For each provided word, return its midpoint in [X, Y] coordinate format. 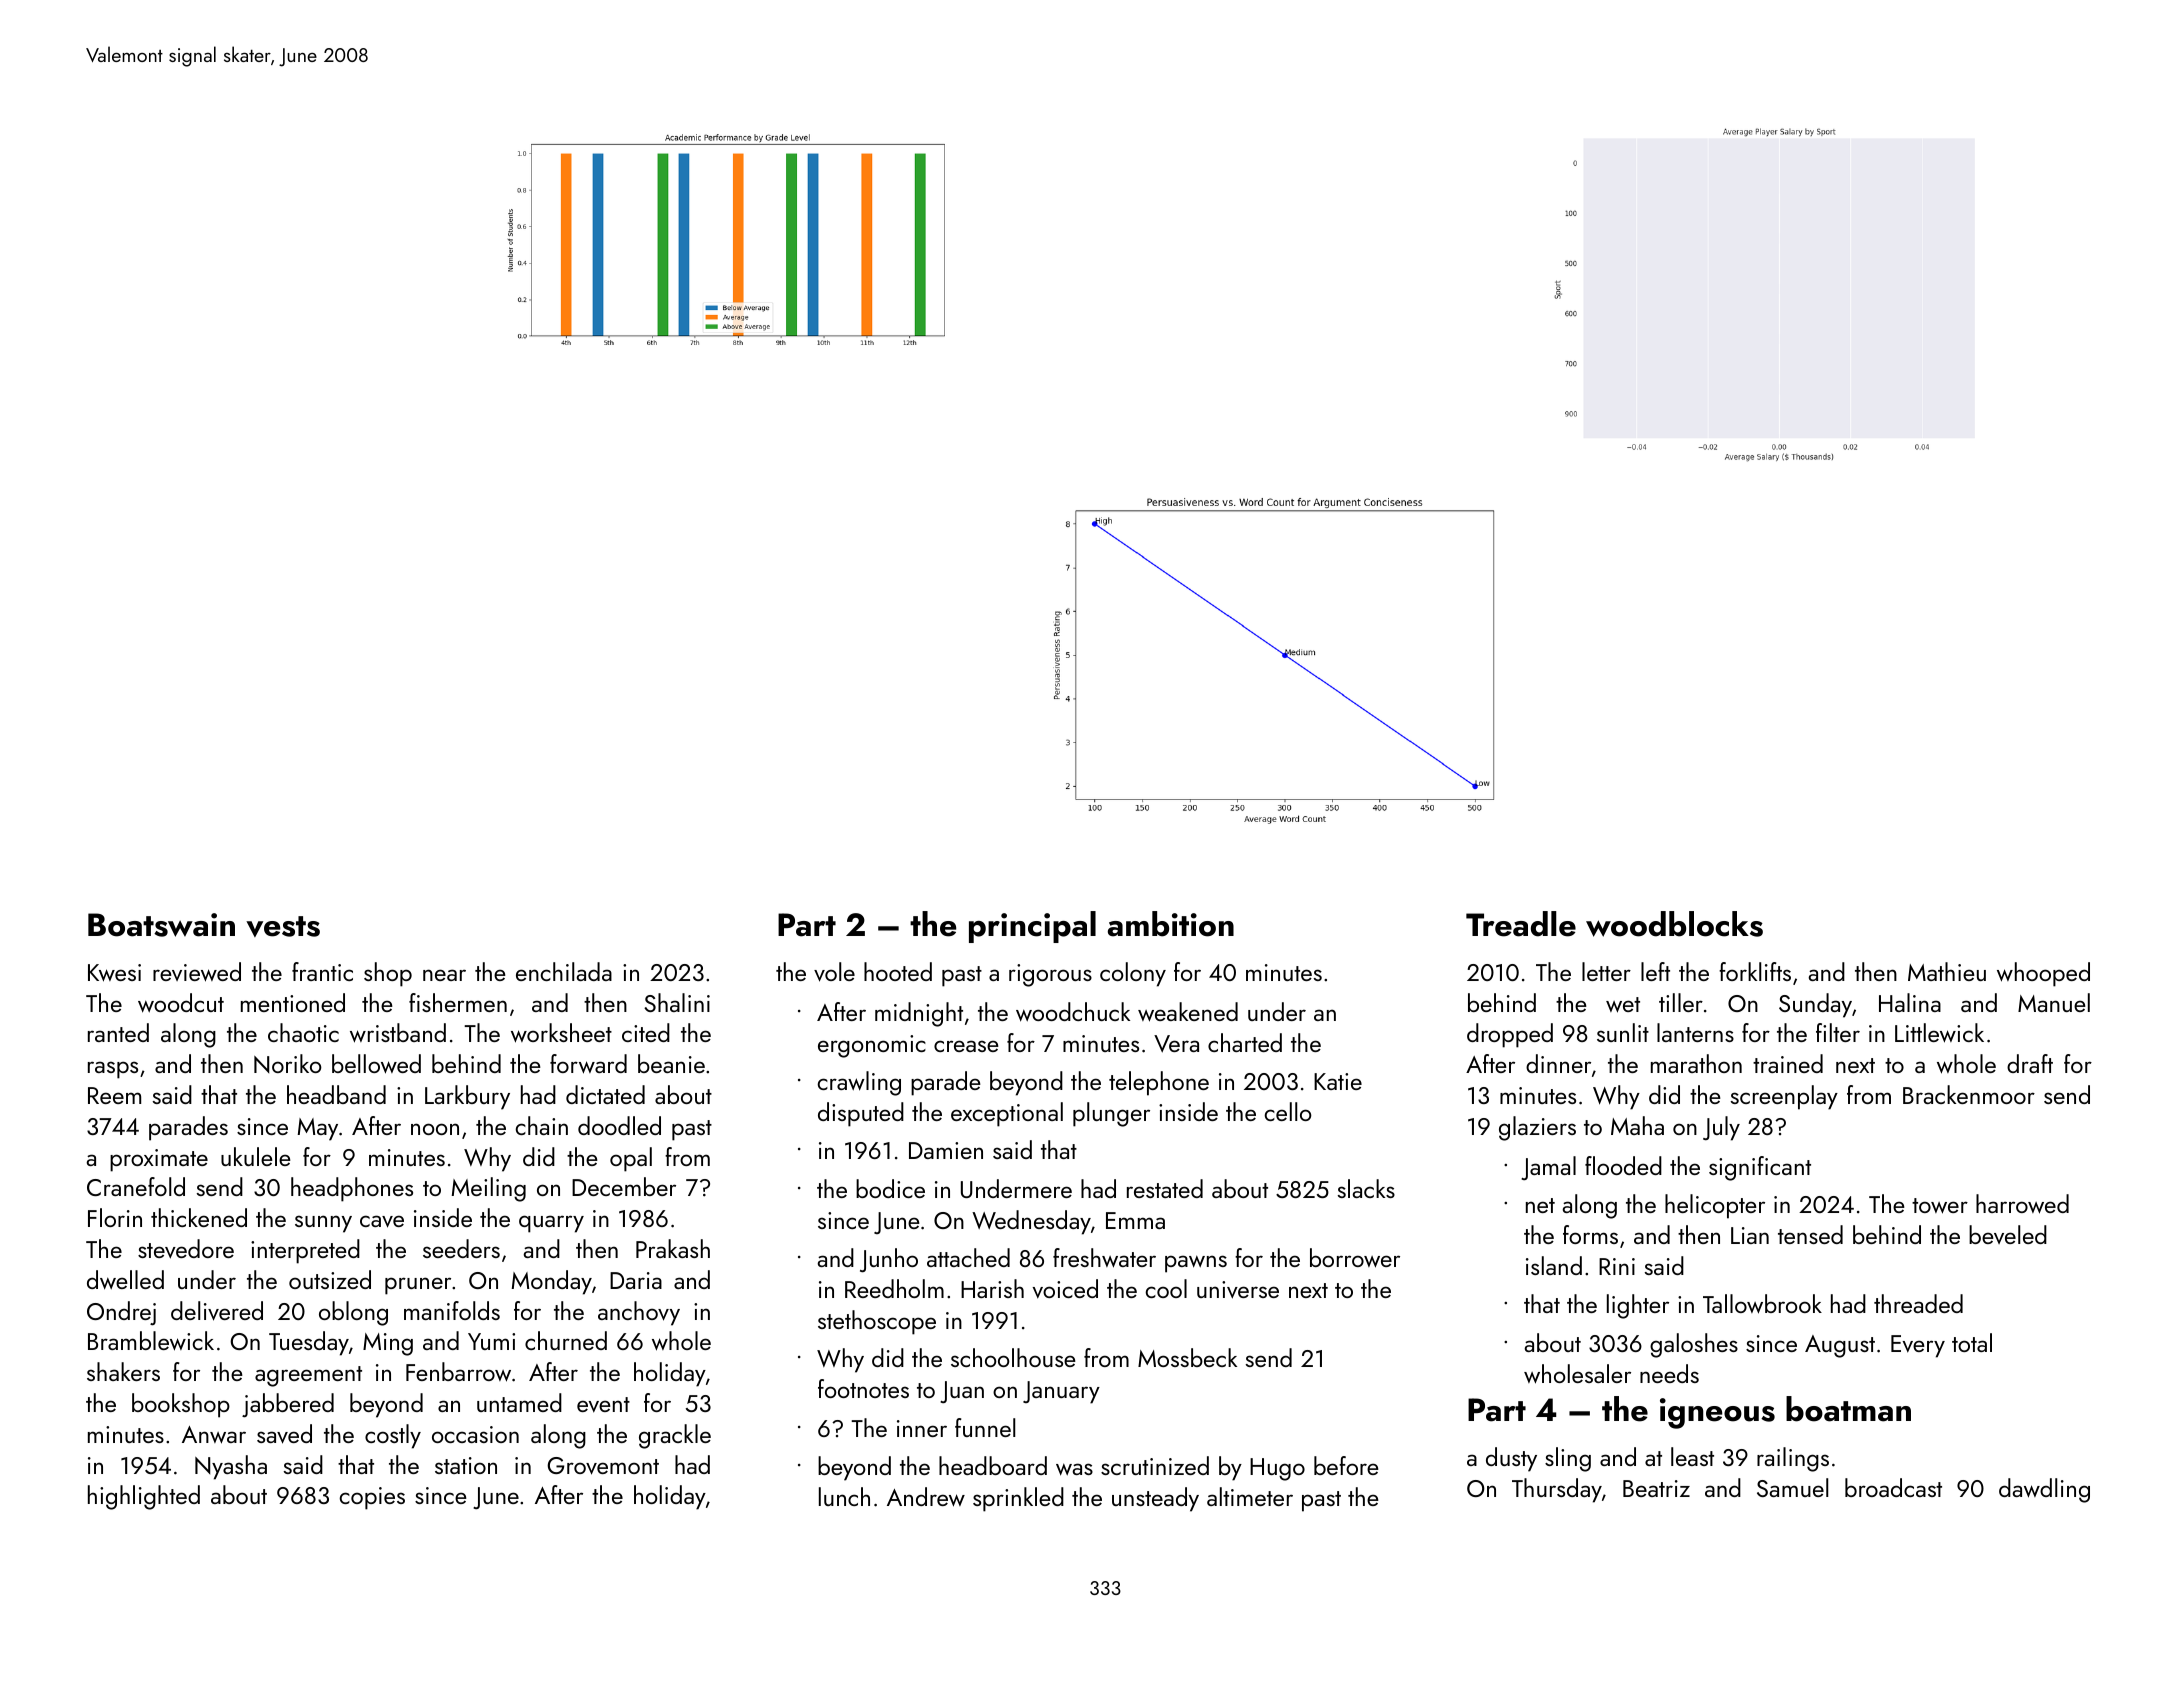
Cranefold [136, 1186]
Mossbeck [1187, 1357]
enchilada [564, 971]
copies [372, 1498]
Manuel [2054, 1002]
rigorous [1050, 975]
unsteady [1155, 1499]
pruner [418, 1286]
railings [1793, 1459]
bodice [890, 1188]
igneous [1717, 1413]
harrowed [2022, 1204]
